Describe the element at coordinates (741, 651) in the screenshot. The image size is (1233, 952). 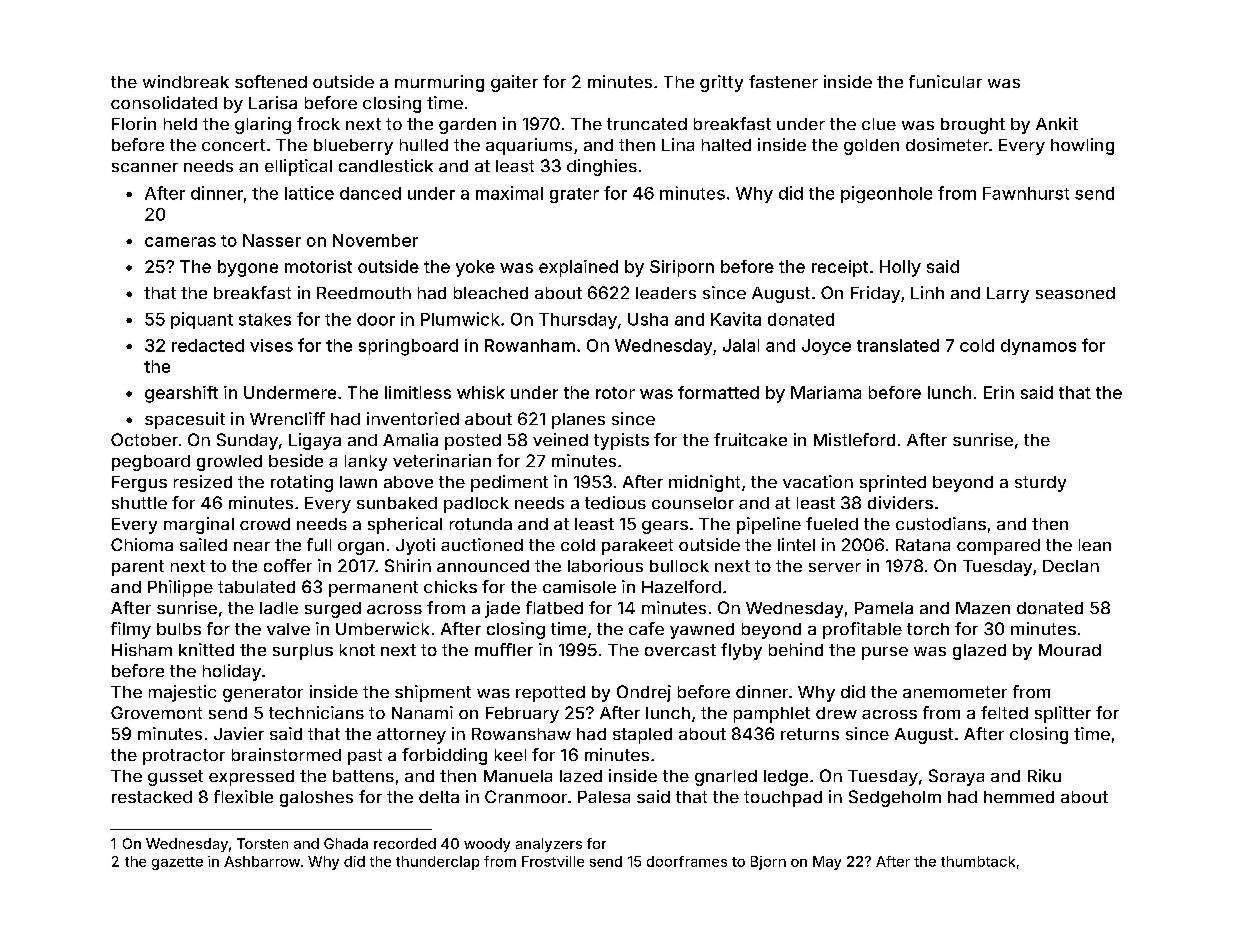
I see `flyby` at that location.
